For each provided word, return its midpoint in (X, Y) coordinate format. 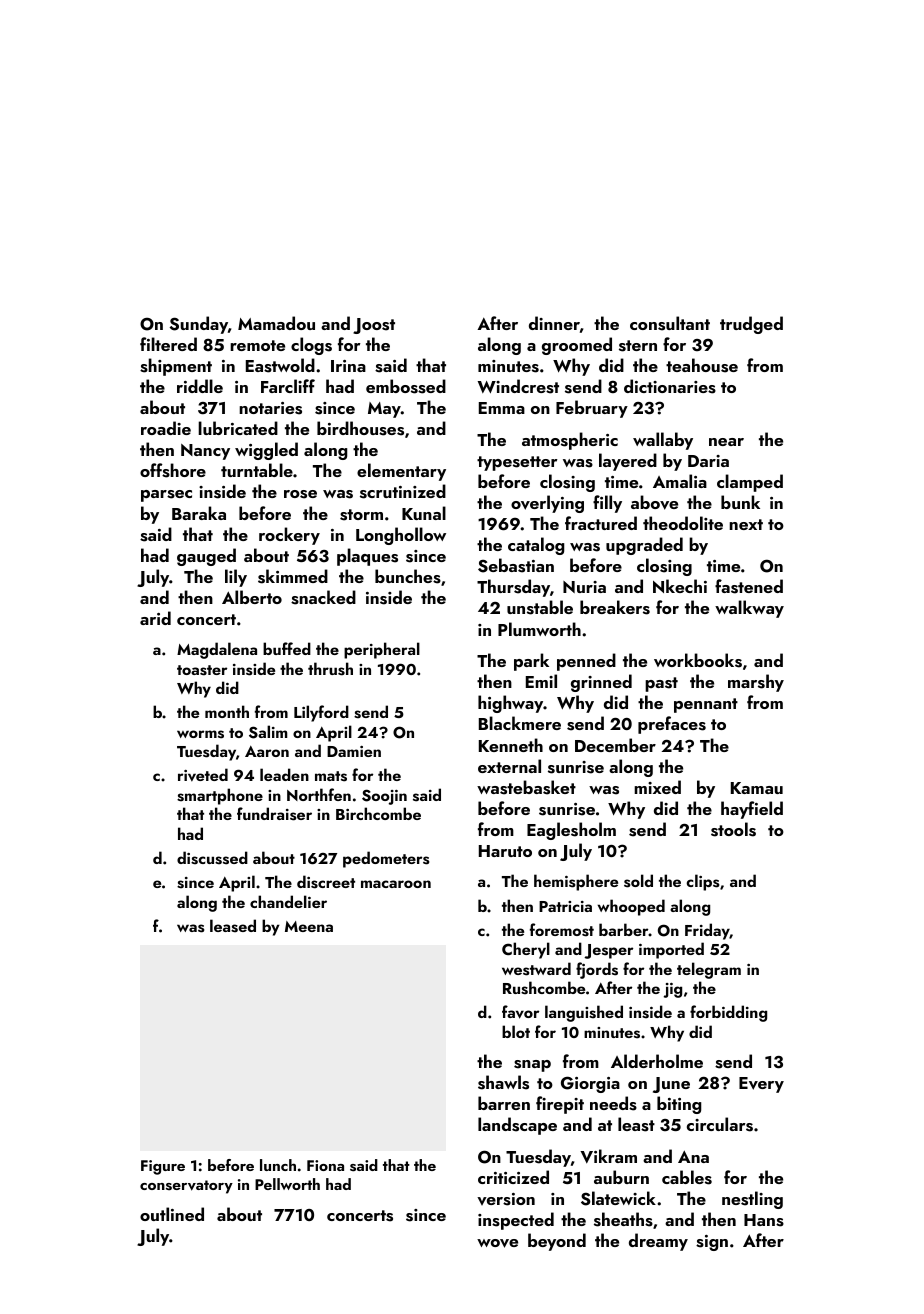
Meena (309, 926)
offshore (173, 470)
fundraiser (274, 814)
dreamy (658, 1242)
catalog (536, 546)
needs (613, 1103)
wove (497, 1243)
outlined (172, 1214)
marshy (756, 683)
